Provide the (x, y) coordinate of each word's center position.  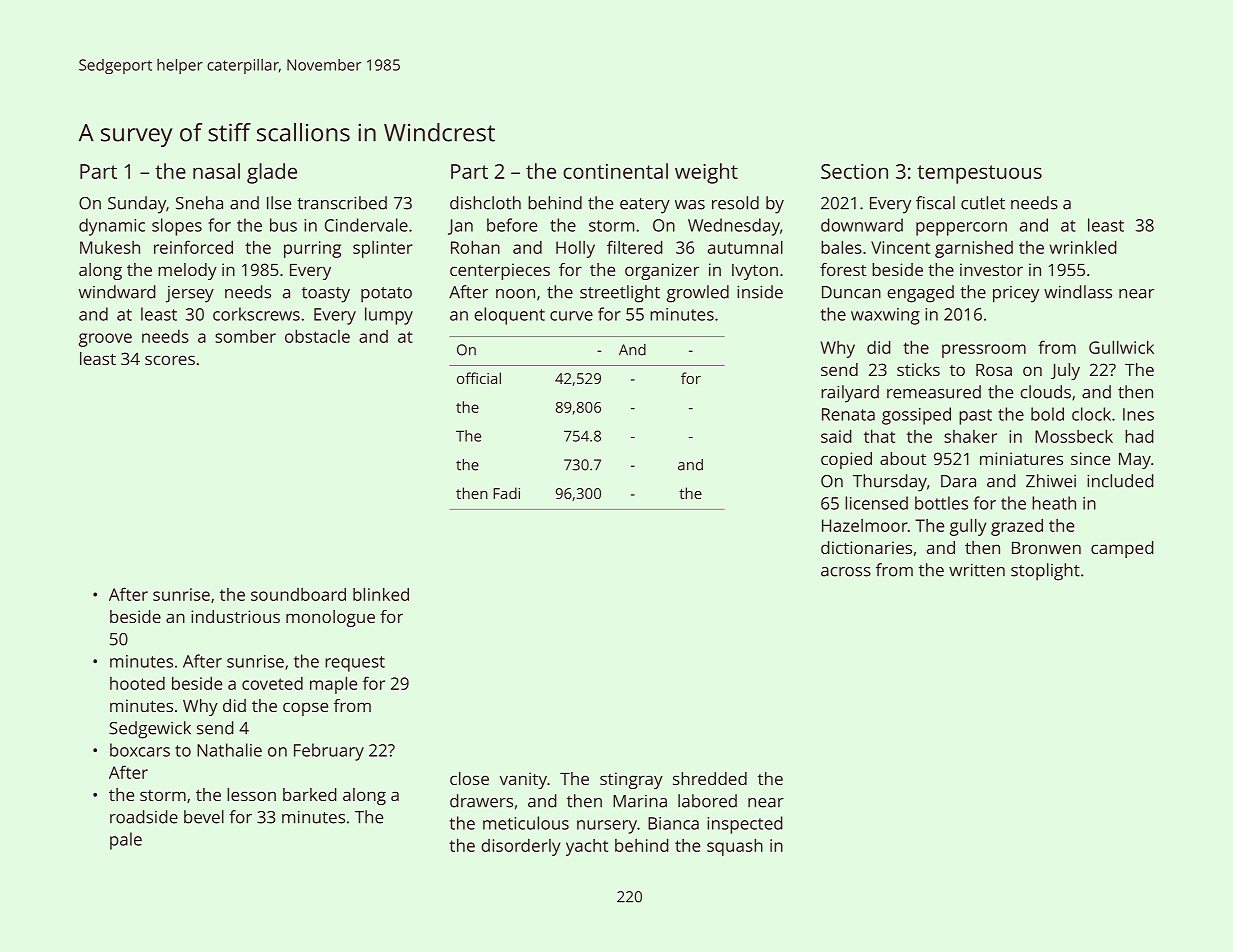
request (355, 664)
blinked (381, 594)
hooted (137, 683)
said (836, 436)
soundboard (298, 594)
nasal (216, 171)
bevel (204, 817)
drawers (481, 801)
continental (615, 171)
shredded (710, 778)
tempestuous (979, 174)
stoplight (1045, 572)
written (977, 570)
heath (1054, 503)
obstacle (317, 336)
